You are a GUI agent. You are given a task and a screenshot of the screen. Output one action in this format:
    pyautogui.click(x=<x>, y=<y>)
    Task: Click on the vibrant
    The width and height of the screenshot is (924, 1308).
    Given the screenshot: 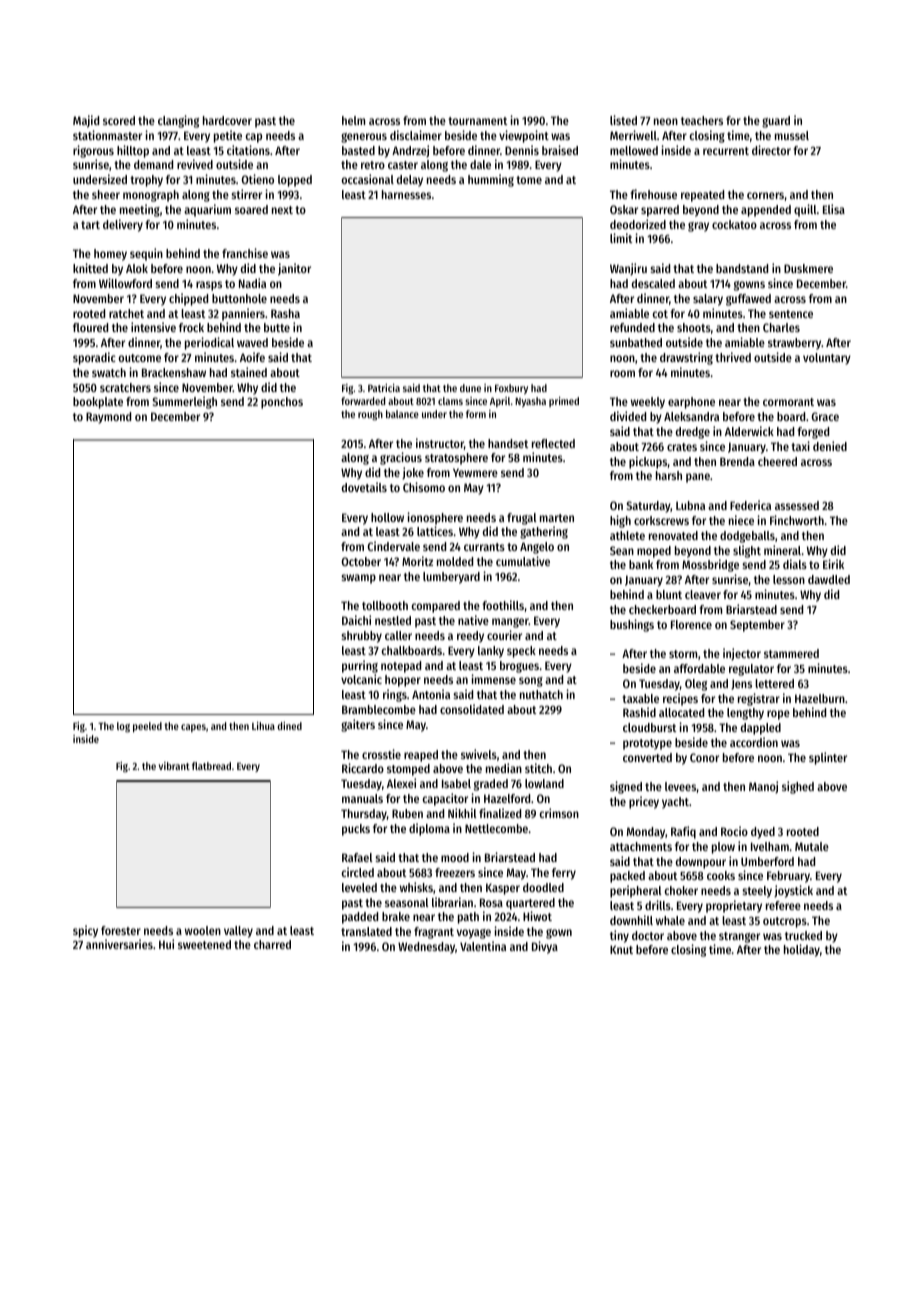 What is the action you would take?
    pyautogui.click(x=174, y=766)
